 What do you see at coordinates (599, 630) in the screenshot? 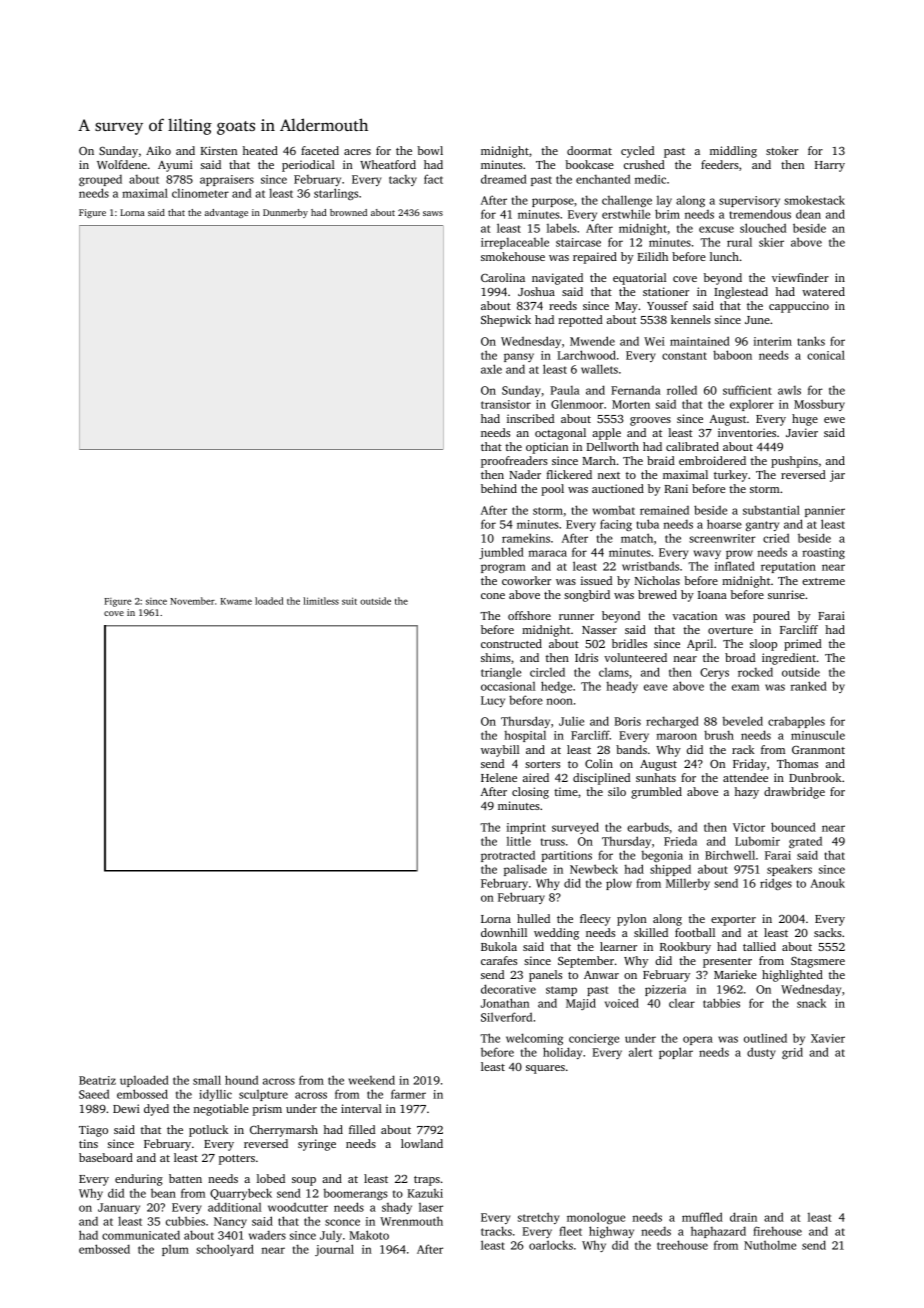
I see `Nasser` at bounding box center [599, 630].
